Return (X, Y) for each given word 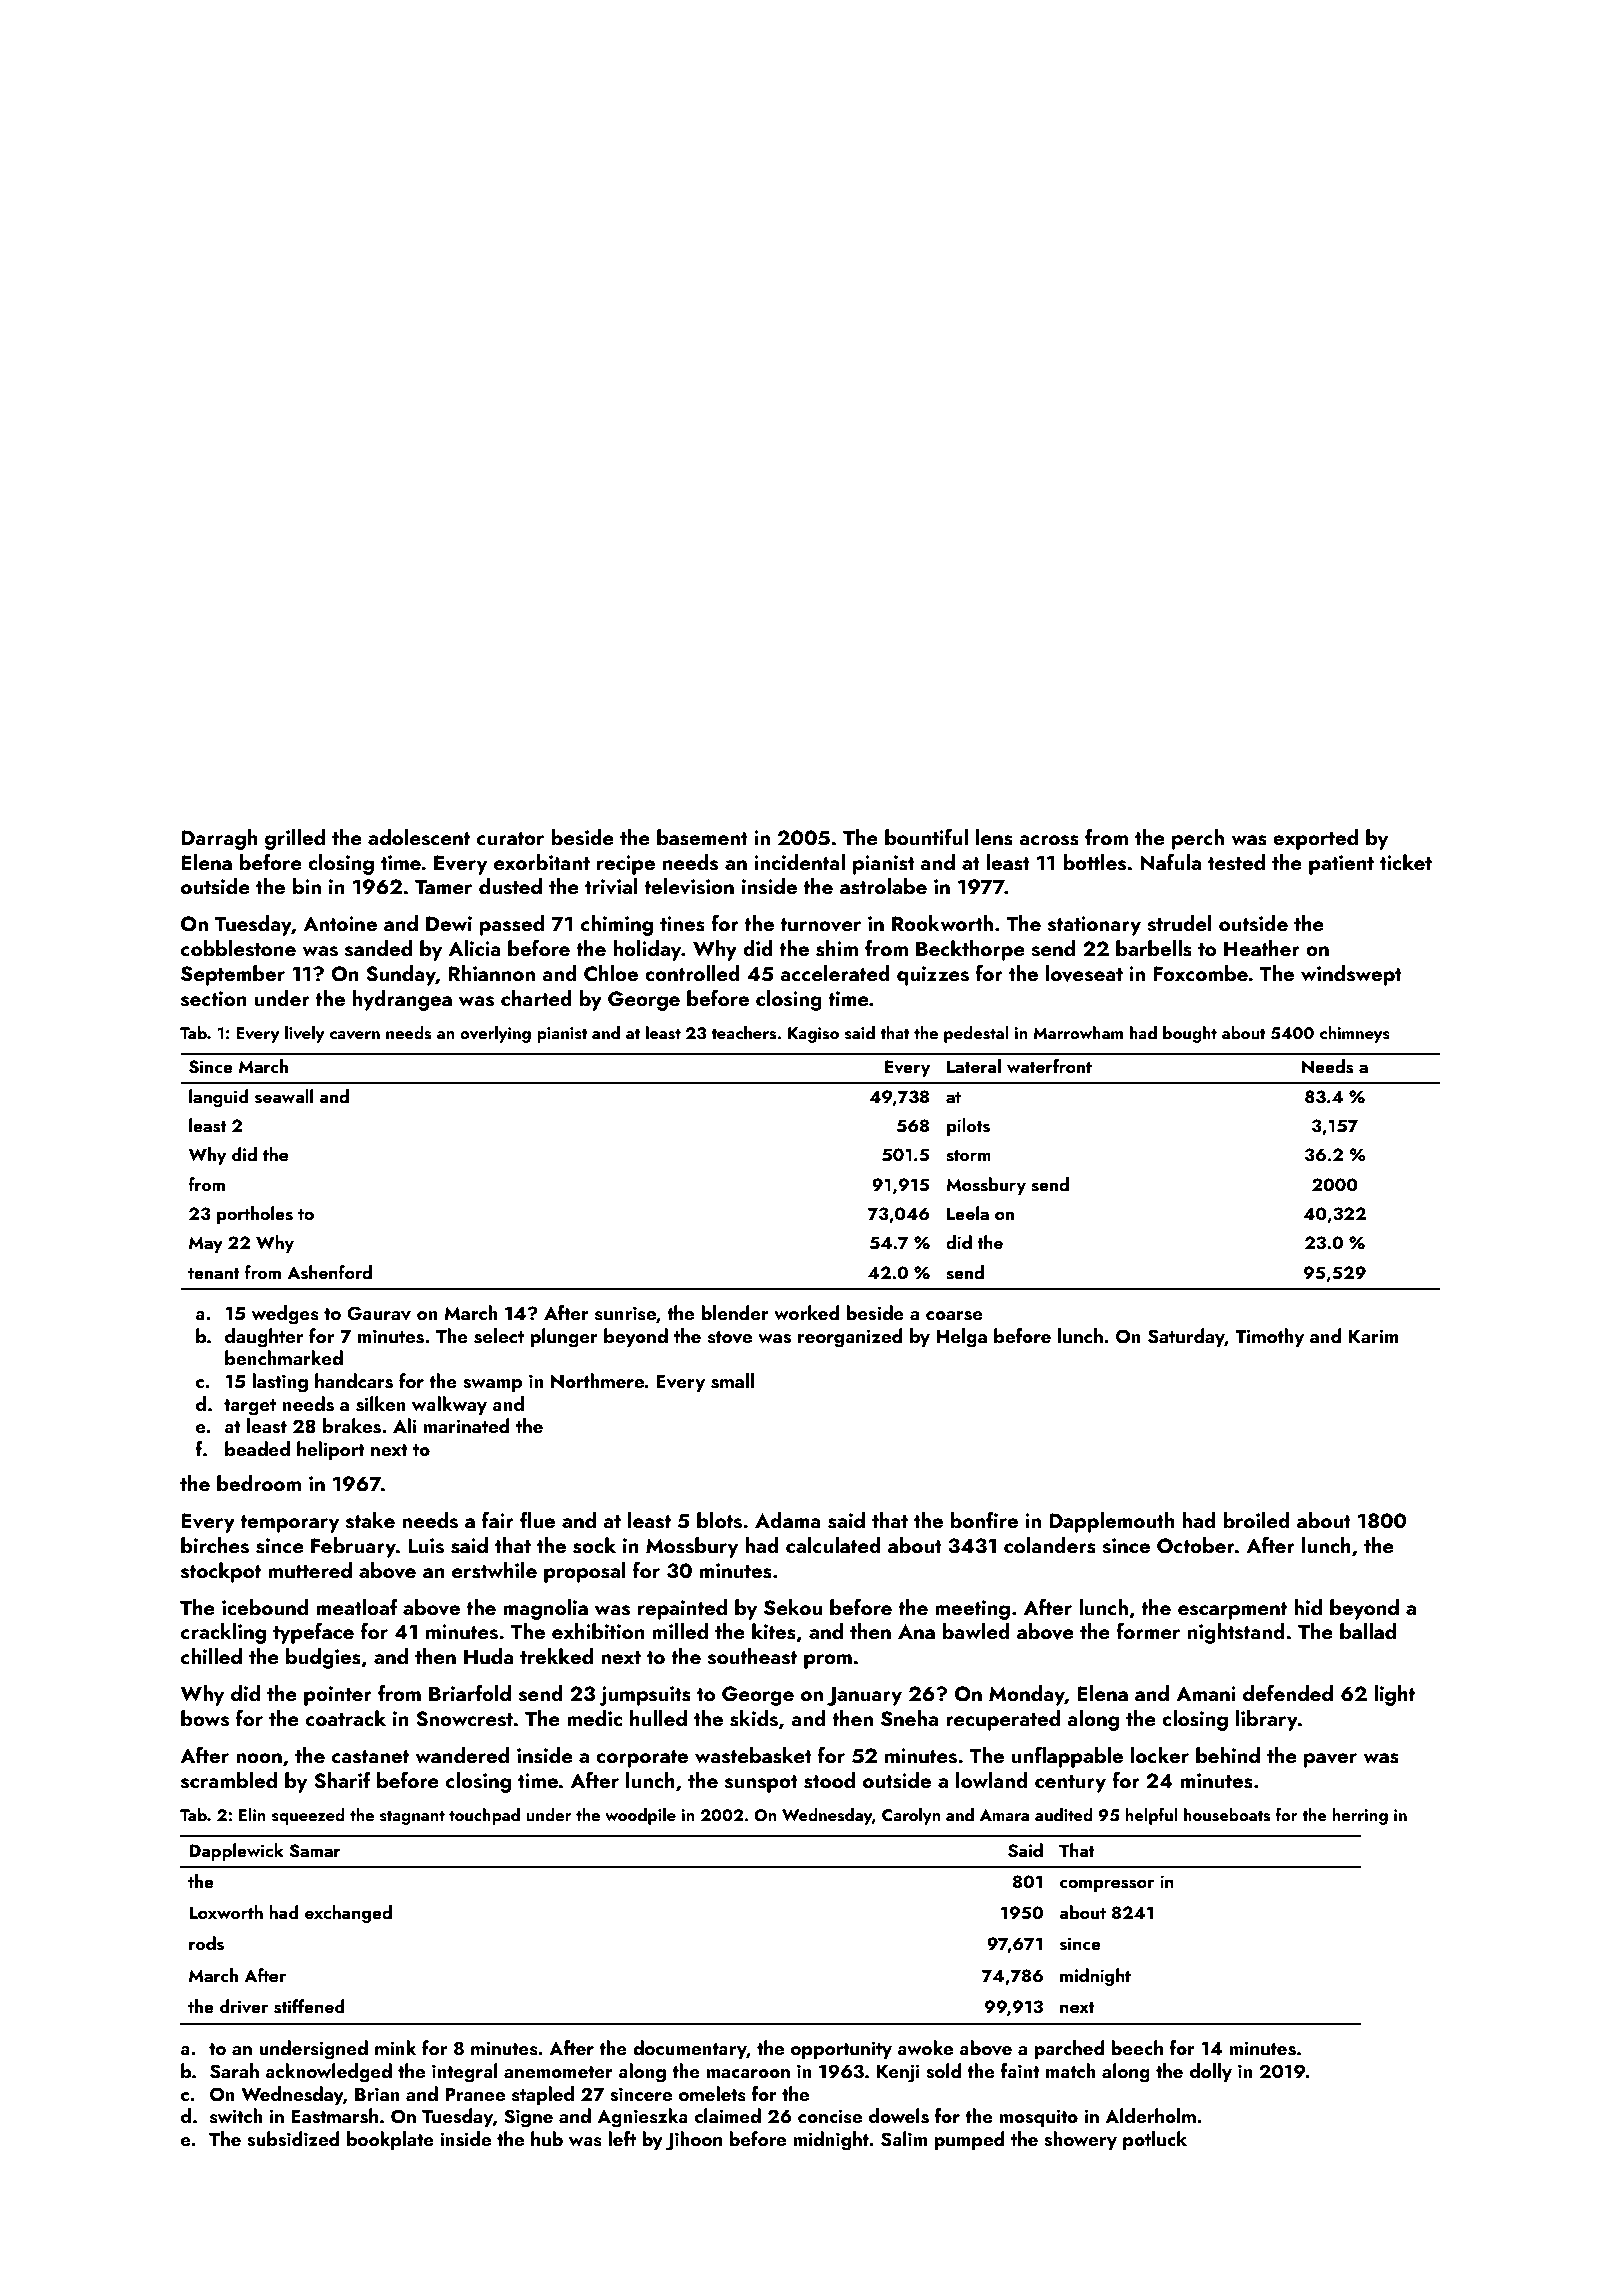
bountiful (926, 836)
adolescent (419, 837)
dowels (899, 2116)
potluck (1155, 2140)
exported (1315, 839)
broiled (1257, 1520)
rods (206, 1943)
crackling (223, 1633)
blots (719, 1520)
